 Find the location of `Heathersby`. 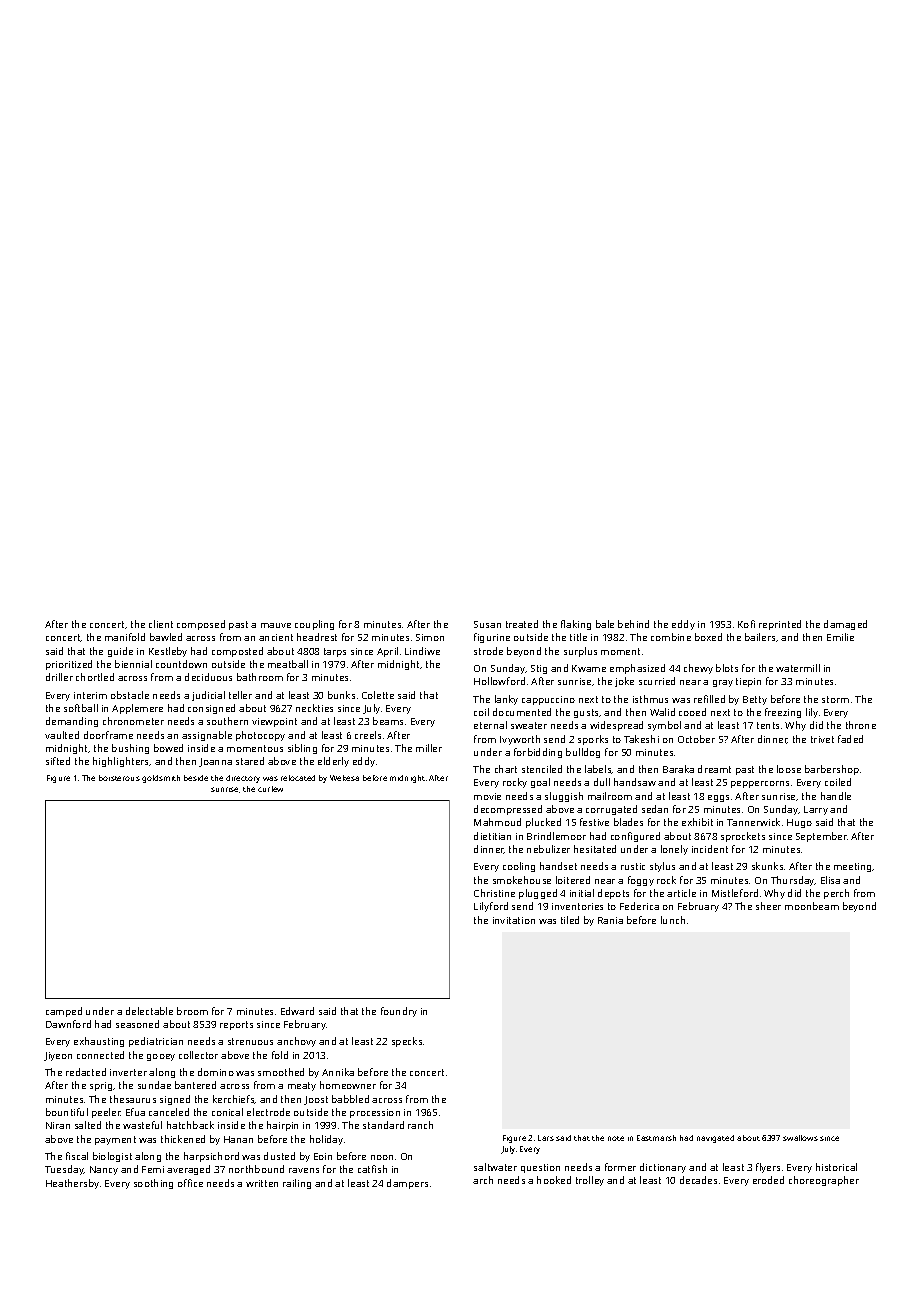

Heathersby is located at coordinates (72, 1184).
